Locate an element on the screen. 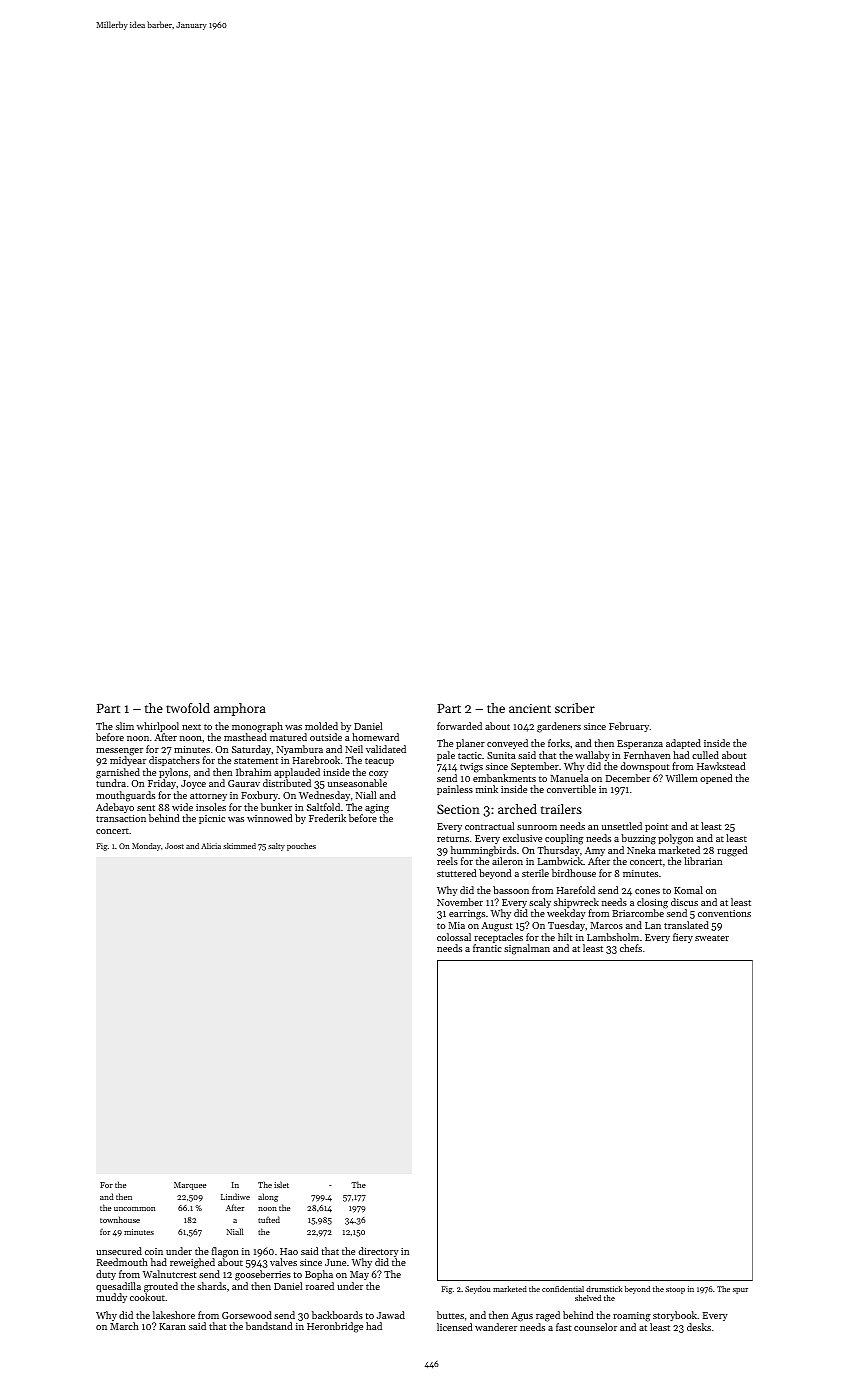 The width and height of the screenshot is (849, 1400). ancient is located at coordinates (530, 708).
